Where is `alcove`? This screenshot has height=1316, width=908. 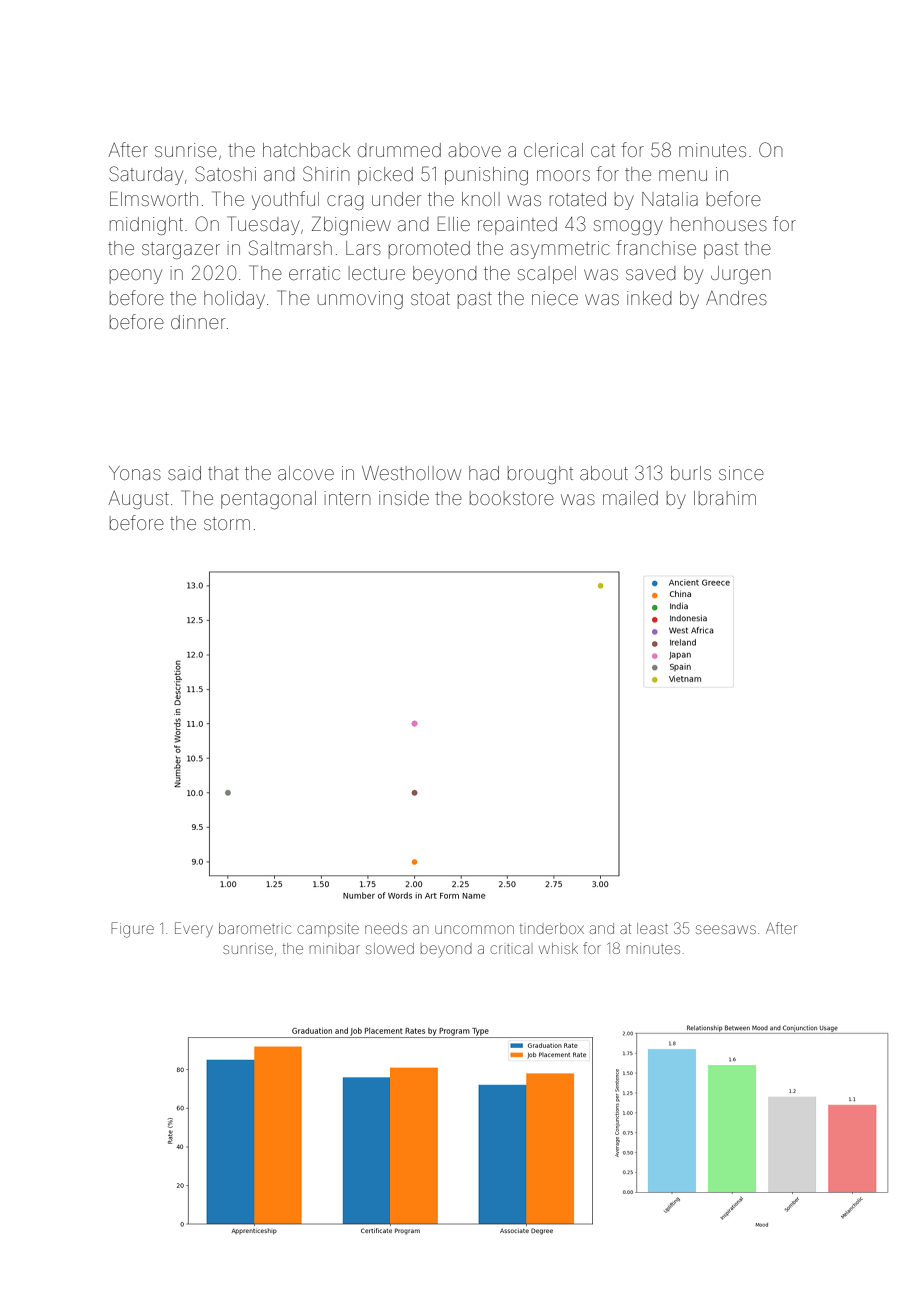
alcove is located at coordinates (306, 473).
